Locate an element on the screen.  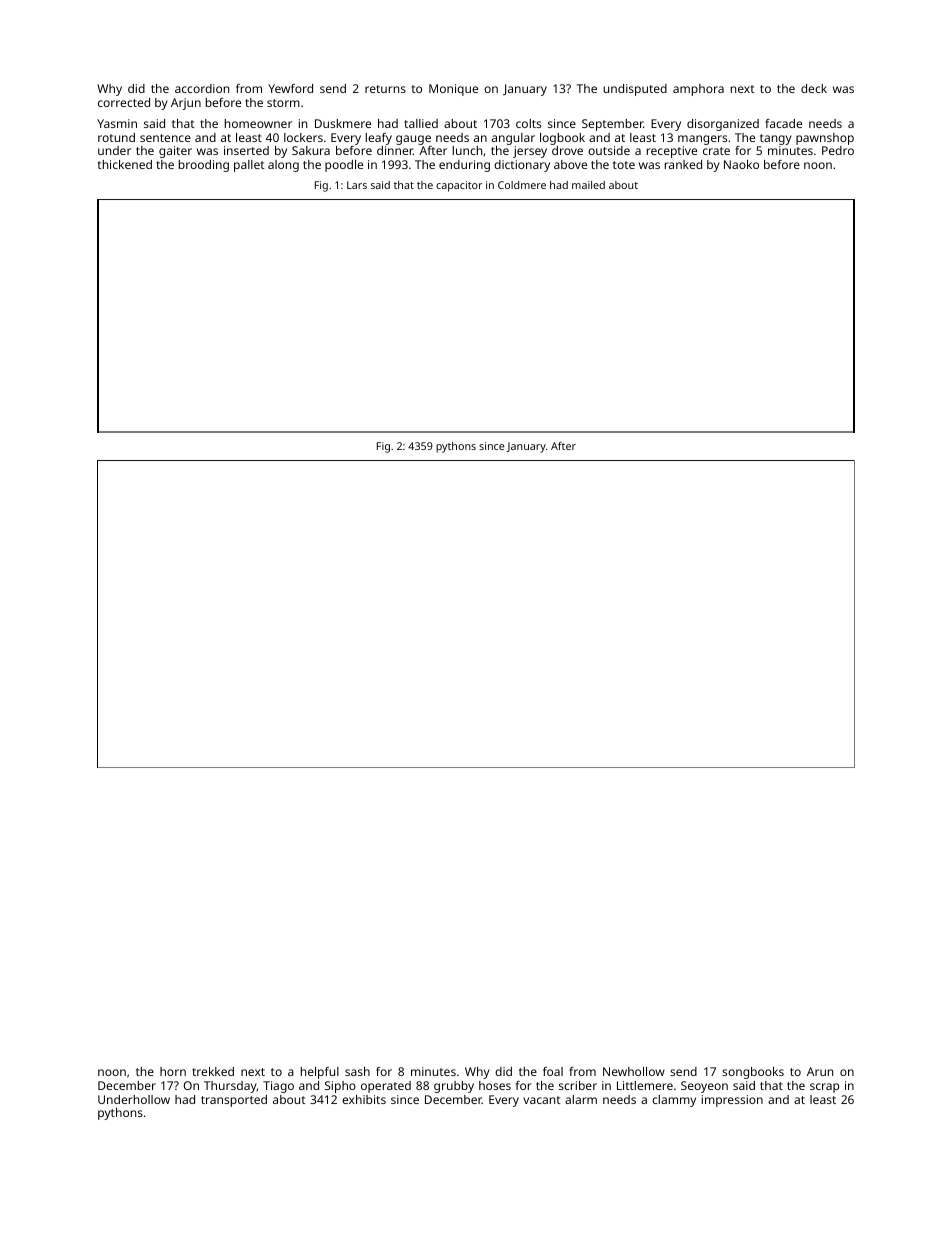
operated is located at coordinates (386, 1087).
